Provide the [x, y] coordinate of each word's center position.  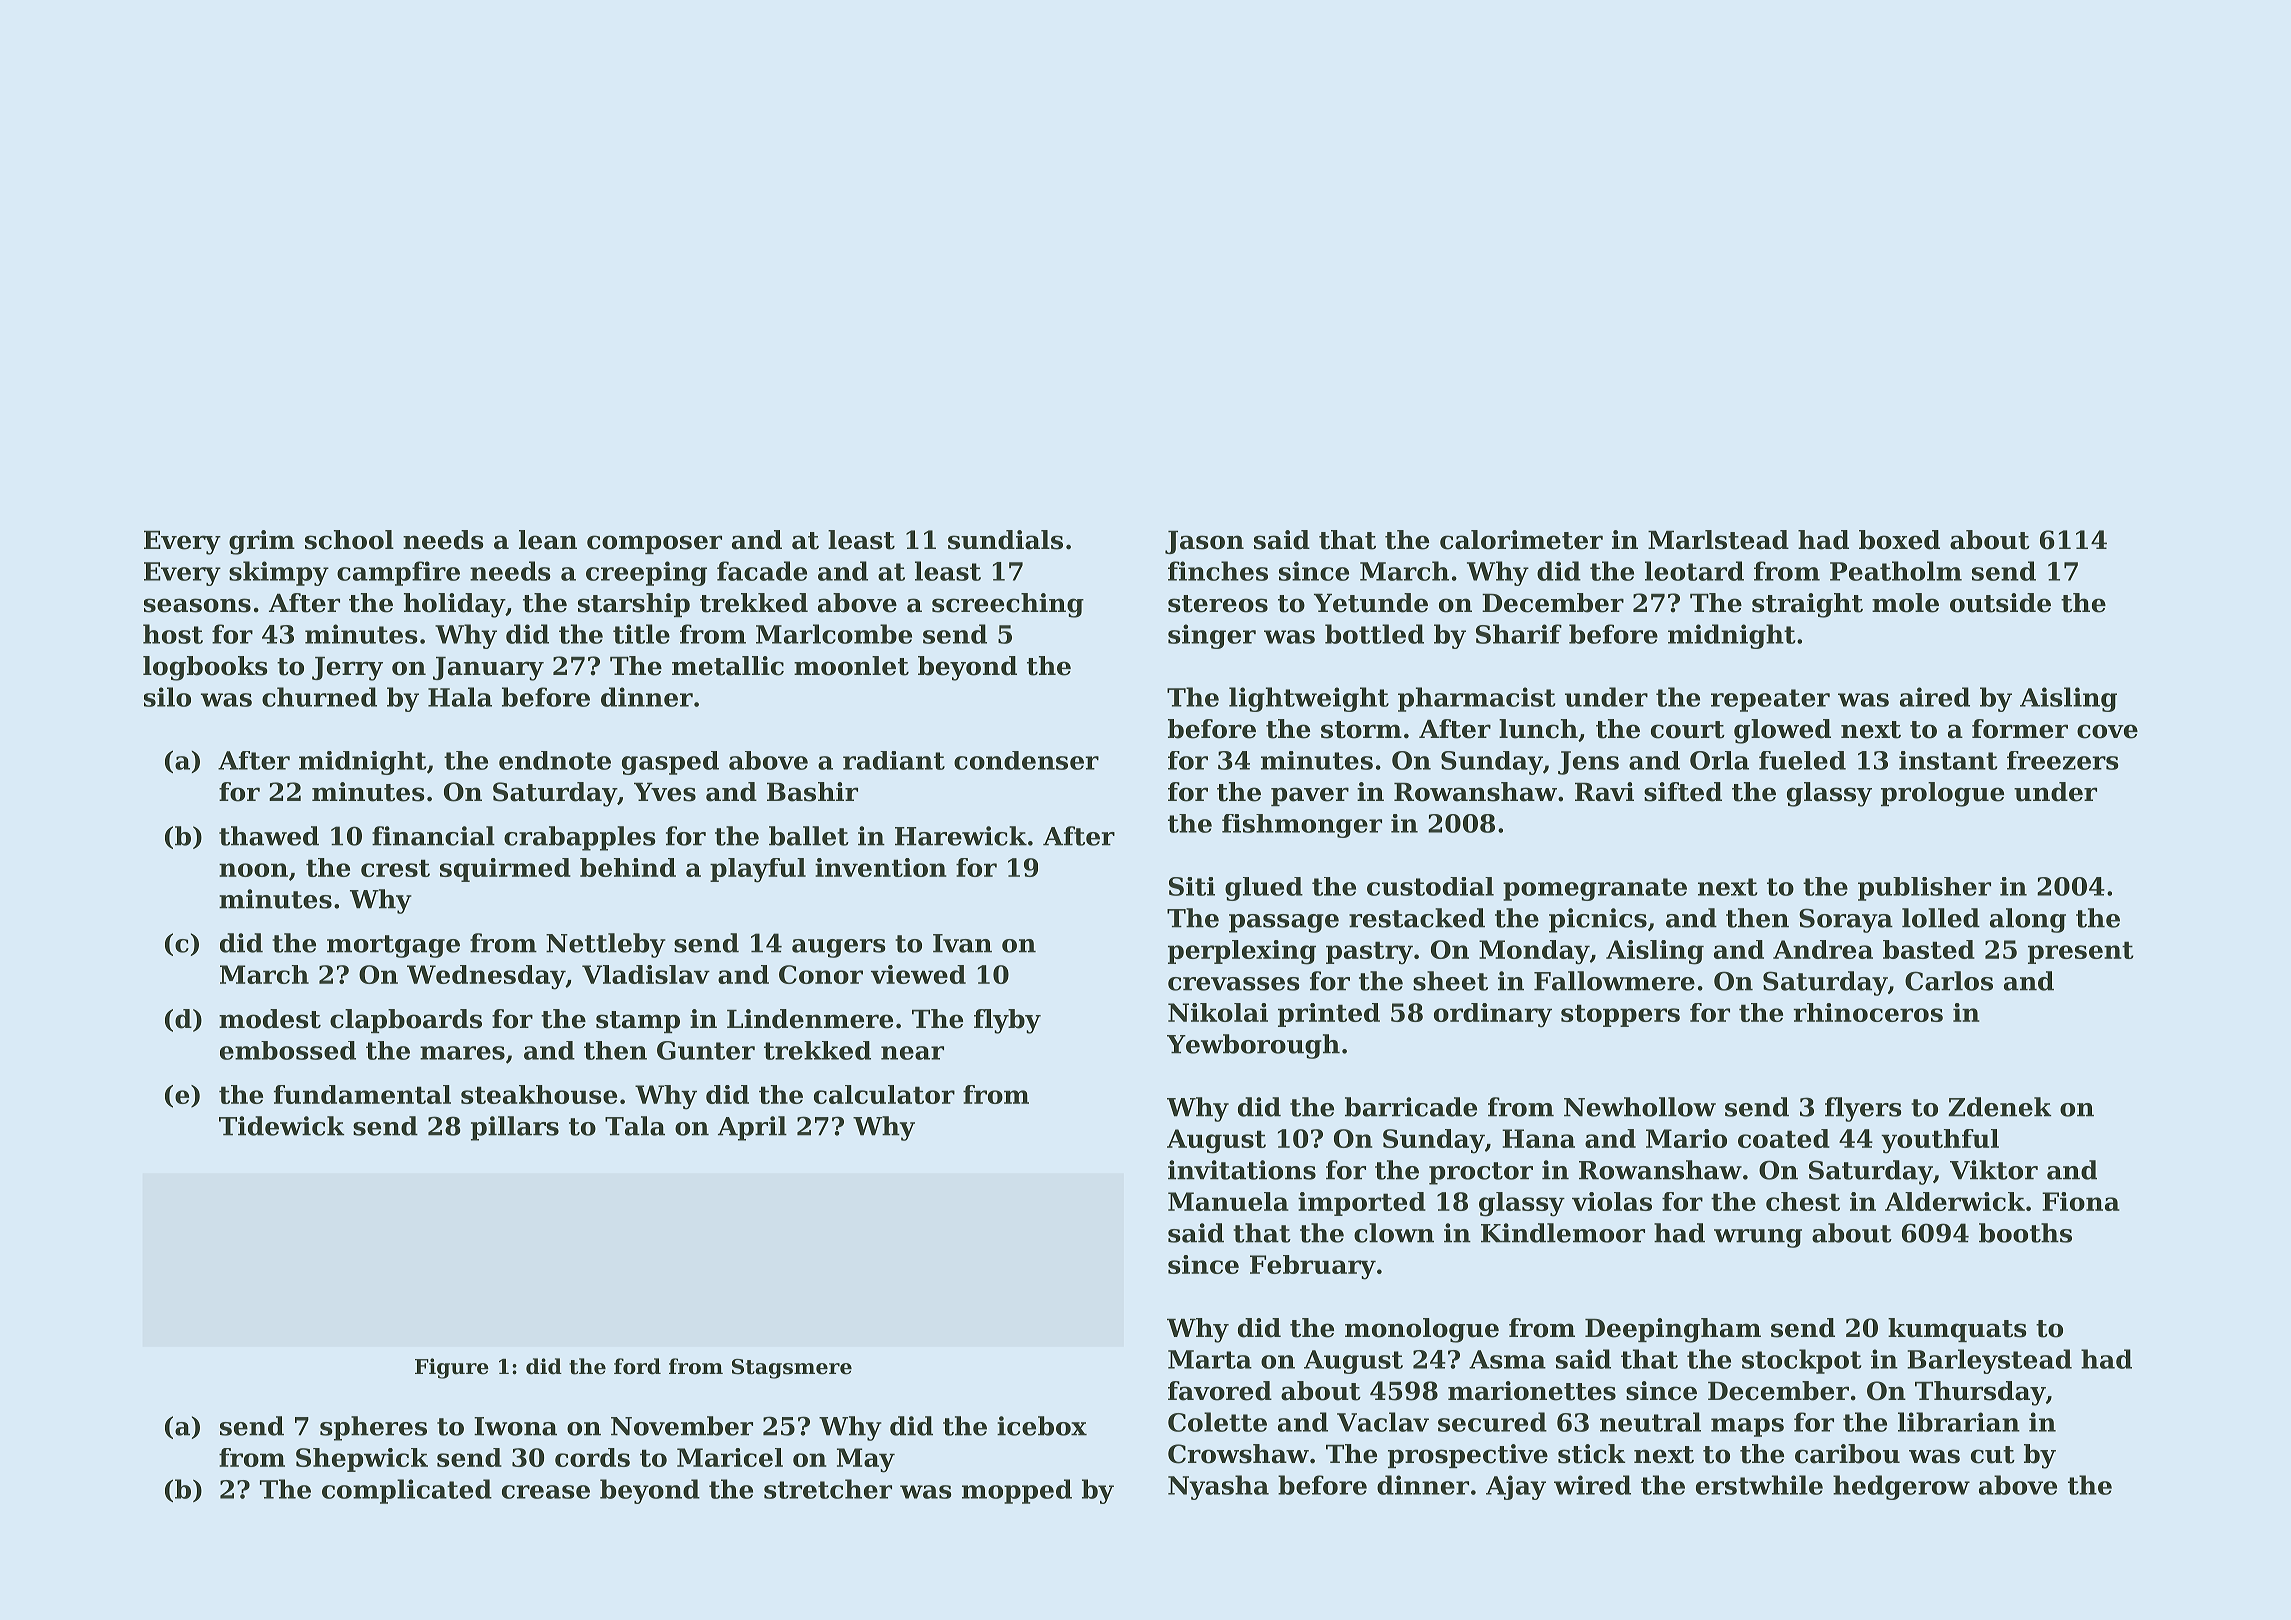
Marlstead [1718, 540]
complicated [407, 1491]
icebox [1042, 1426]
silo [167, 697]
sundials [1005, 540]
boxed [1899, 540]
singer [1212, 636]
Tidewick [282, 1126]
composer [654, 544]
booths [2025, 1233]
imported [1362, 1204]
